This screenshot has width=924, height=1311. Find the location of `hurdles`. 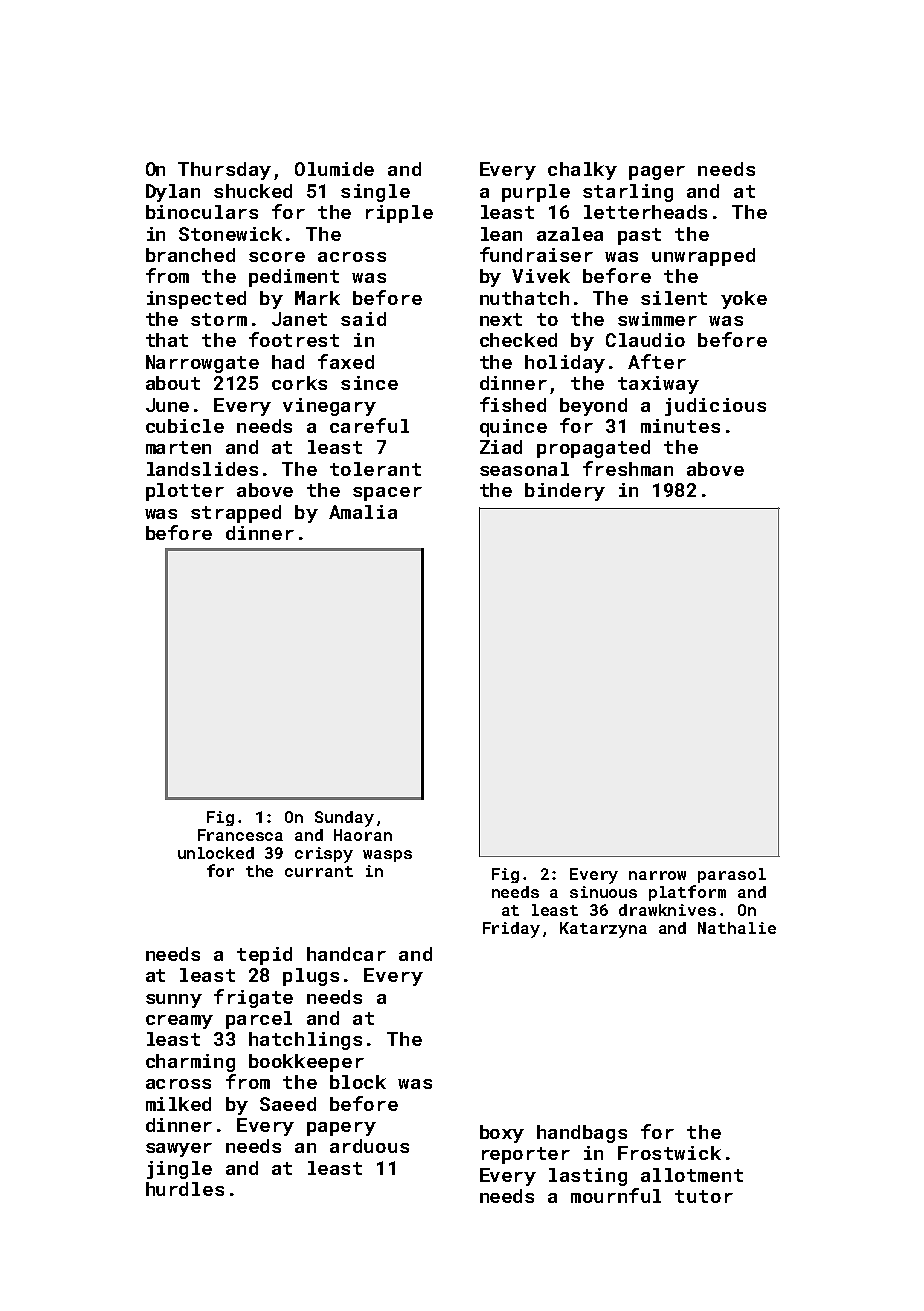

hurdles is located at coordinates (185, 1189).
